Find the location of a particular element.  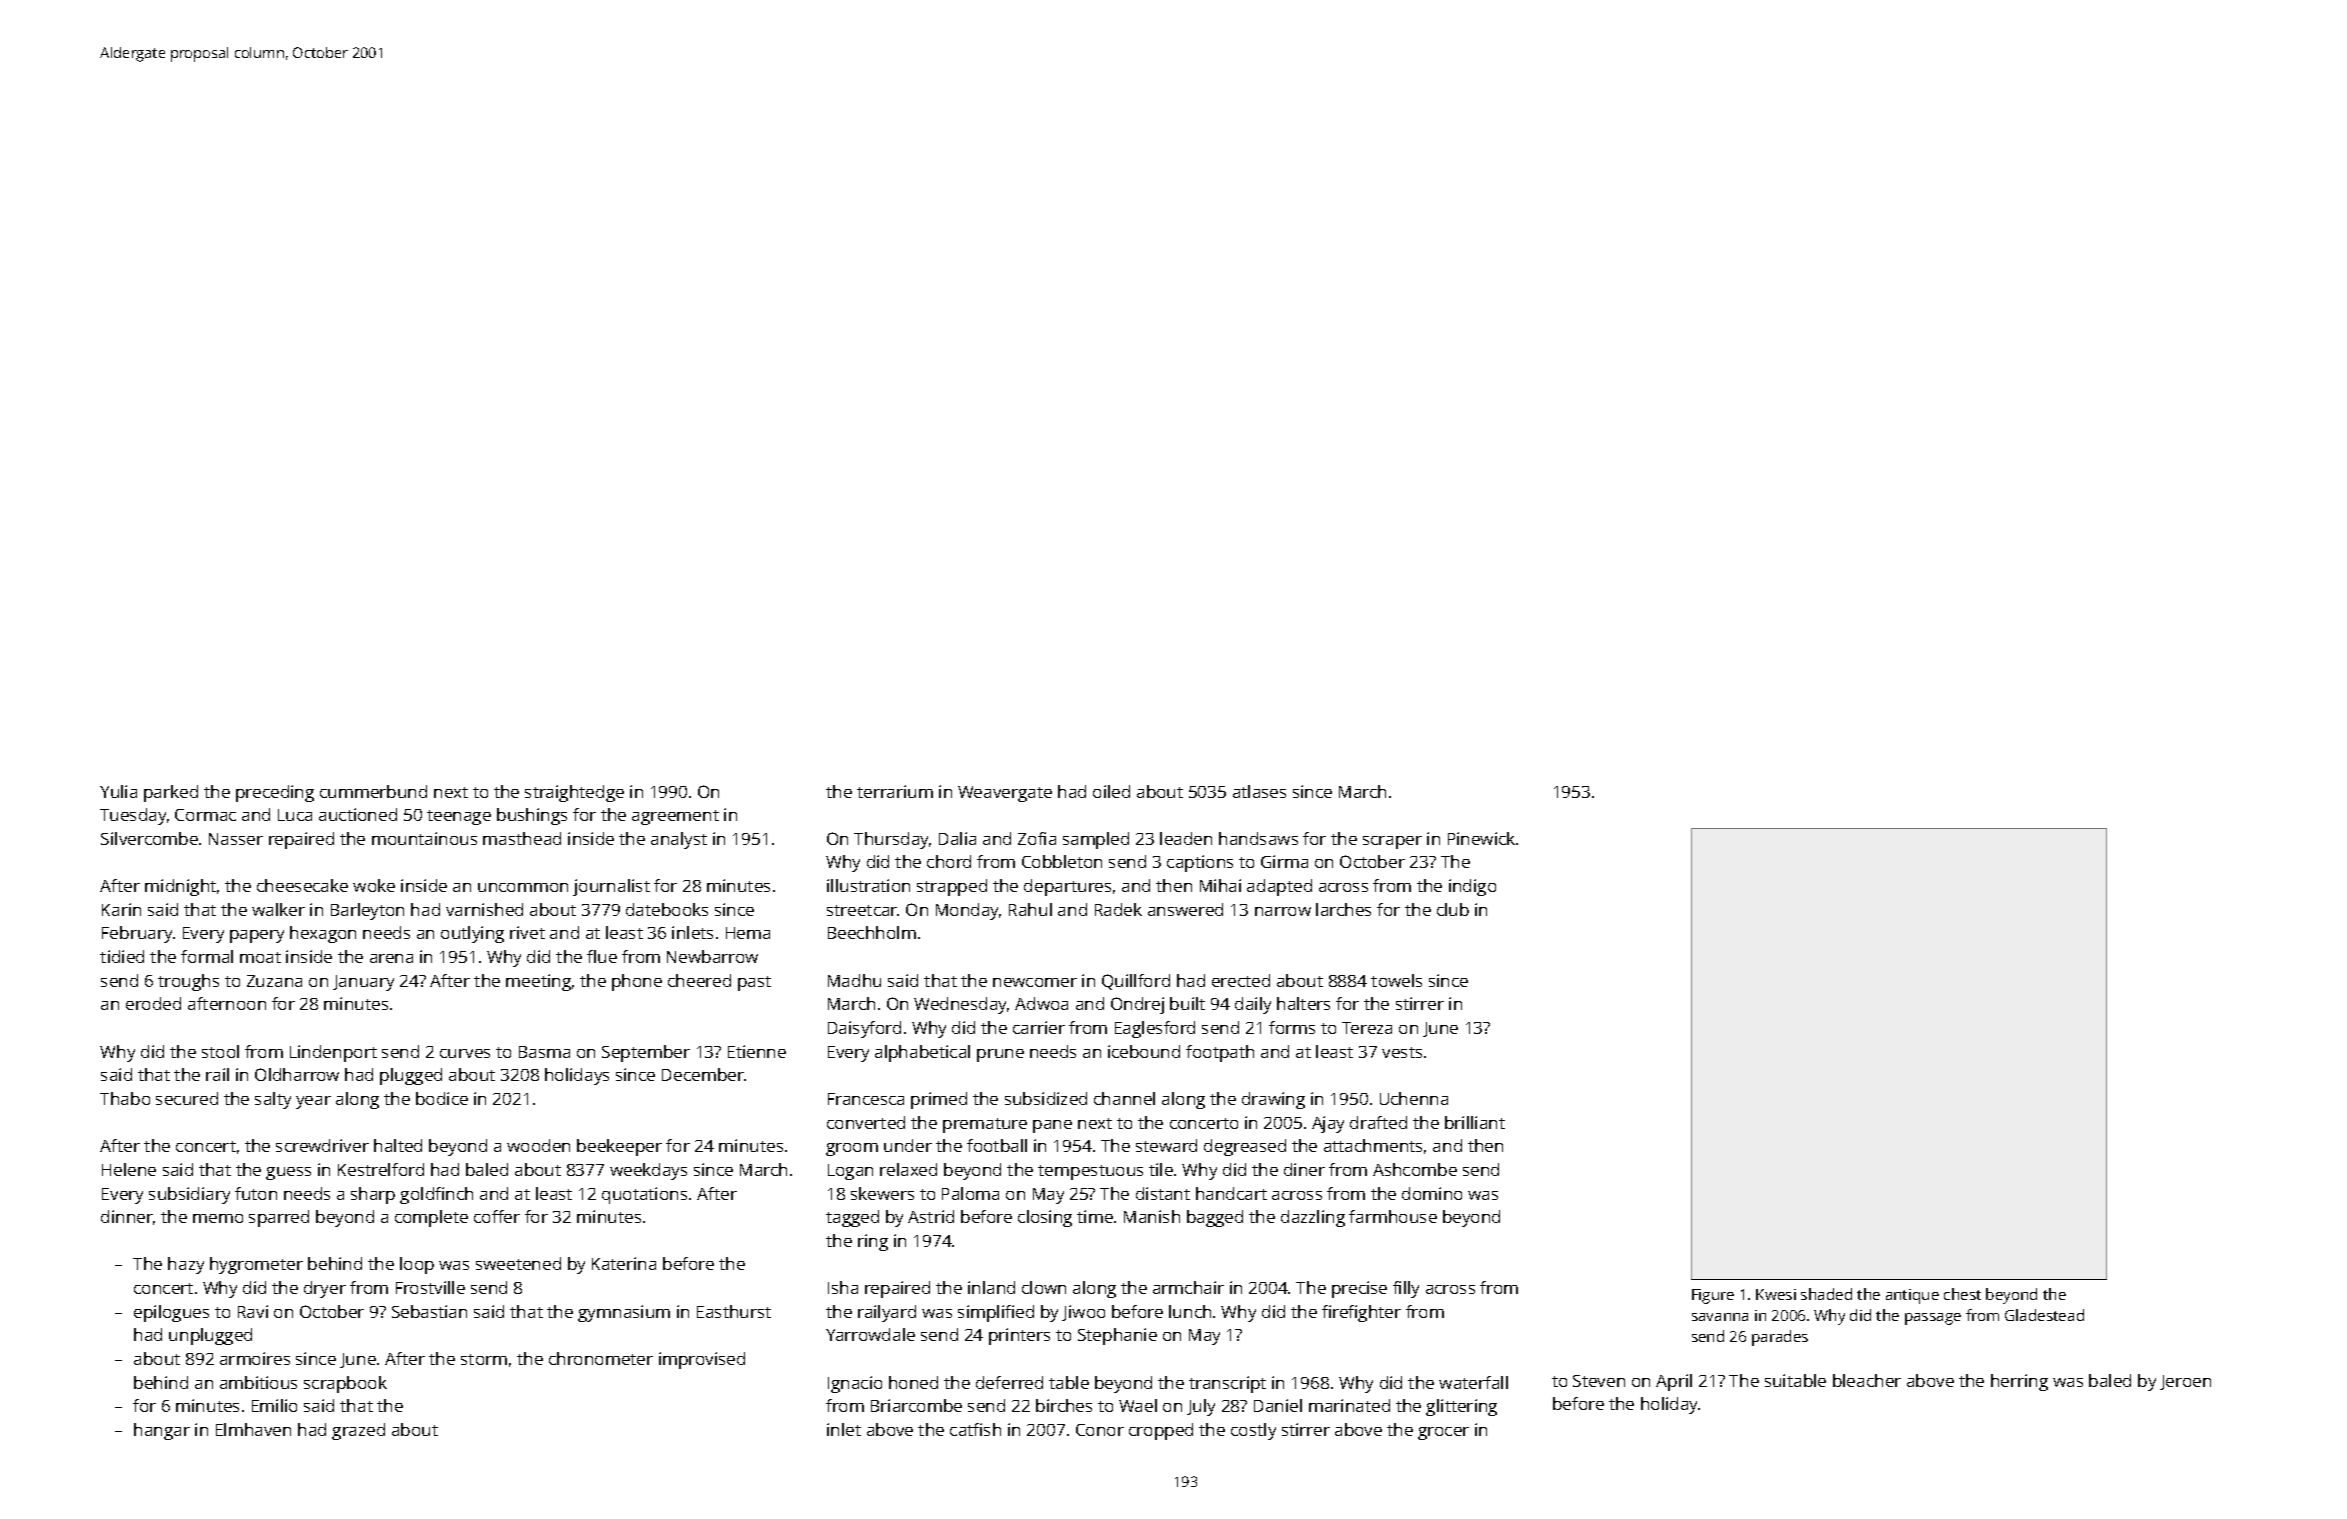

datebooks is located at coordinates (667, 909).
